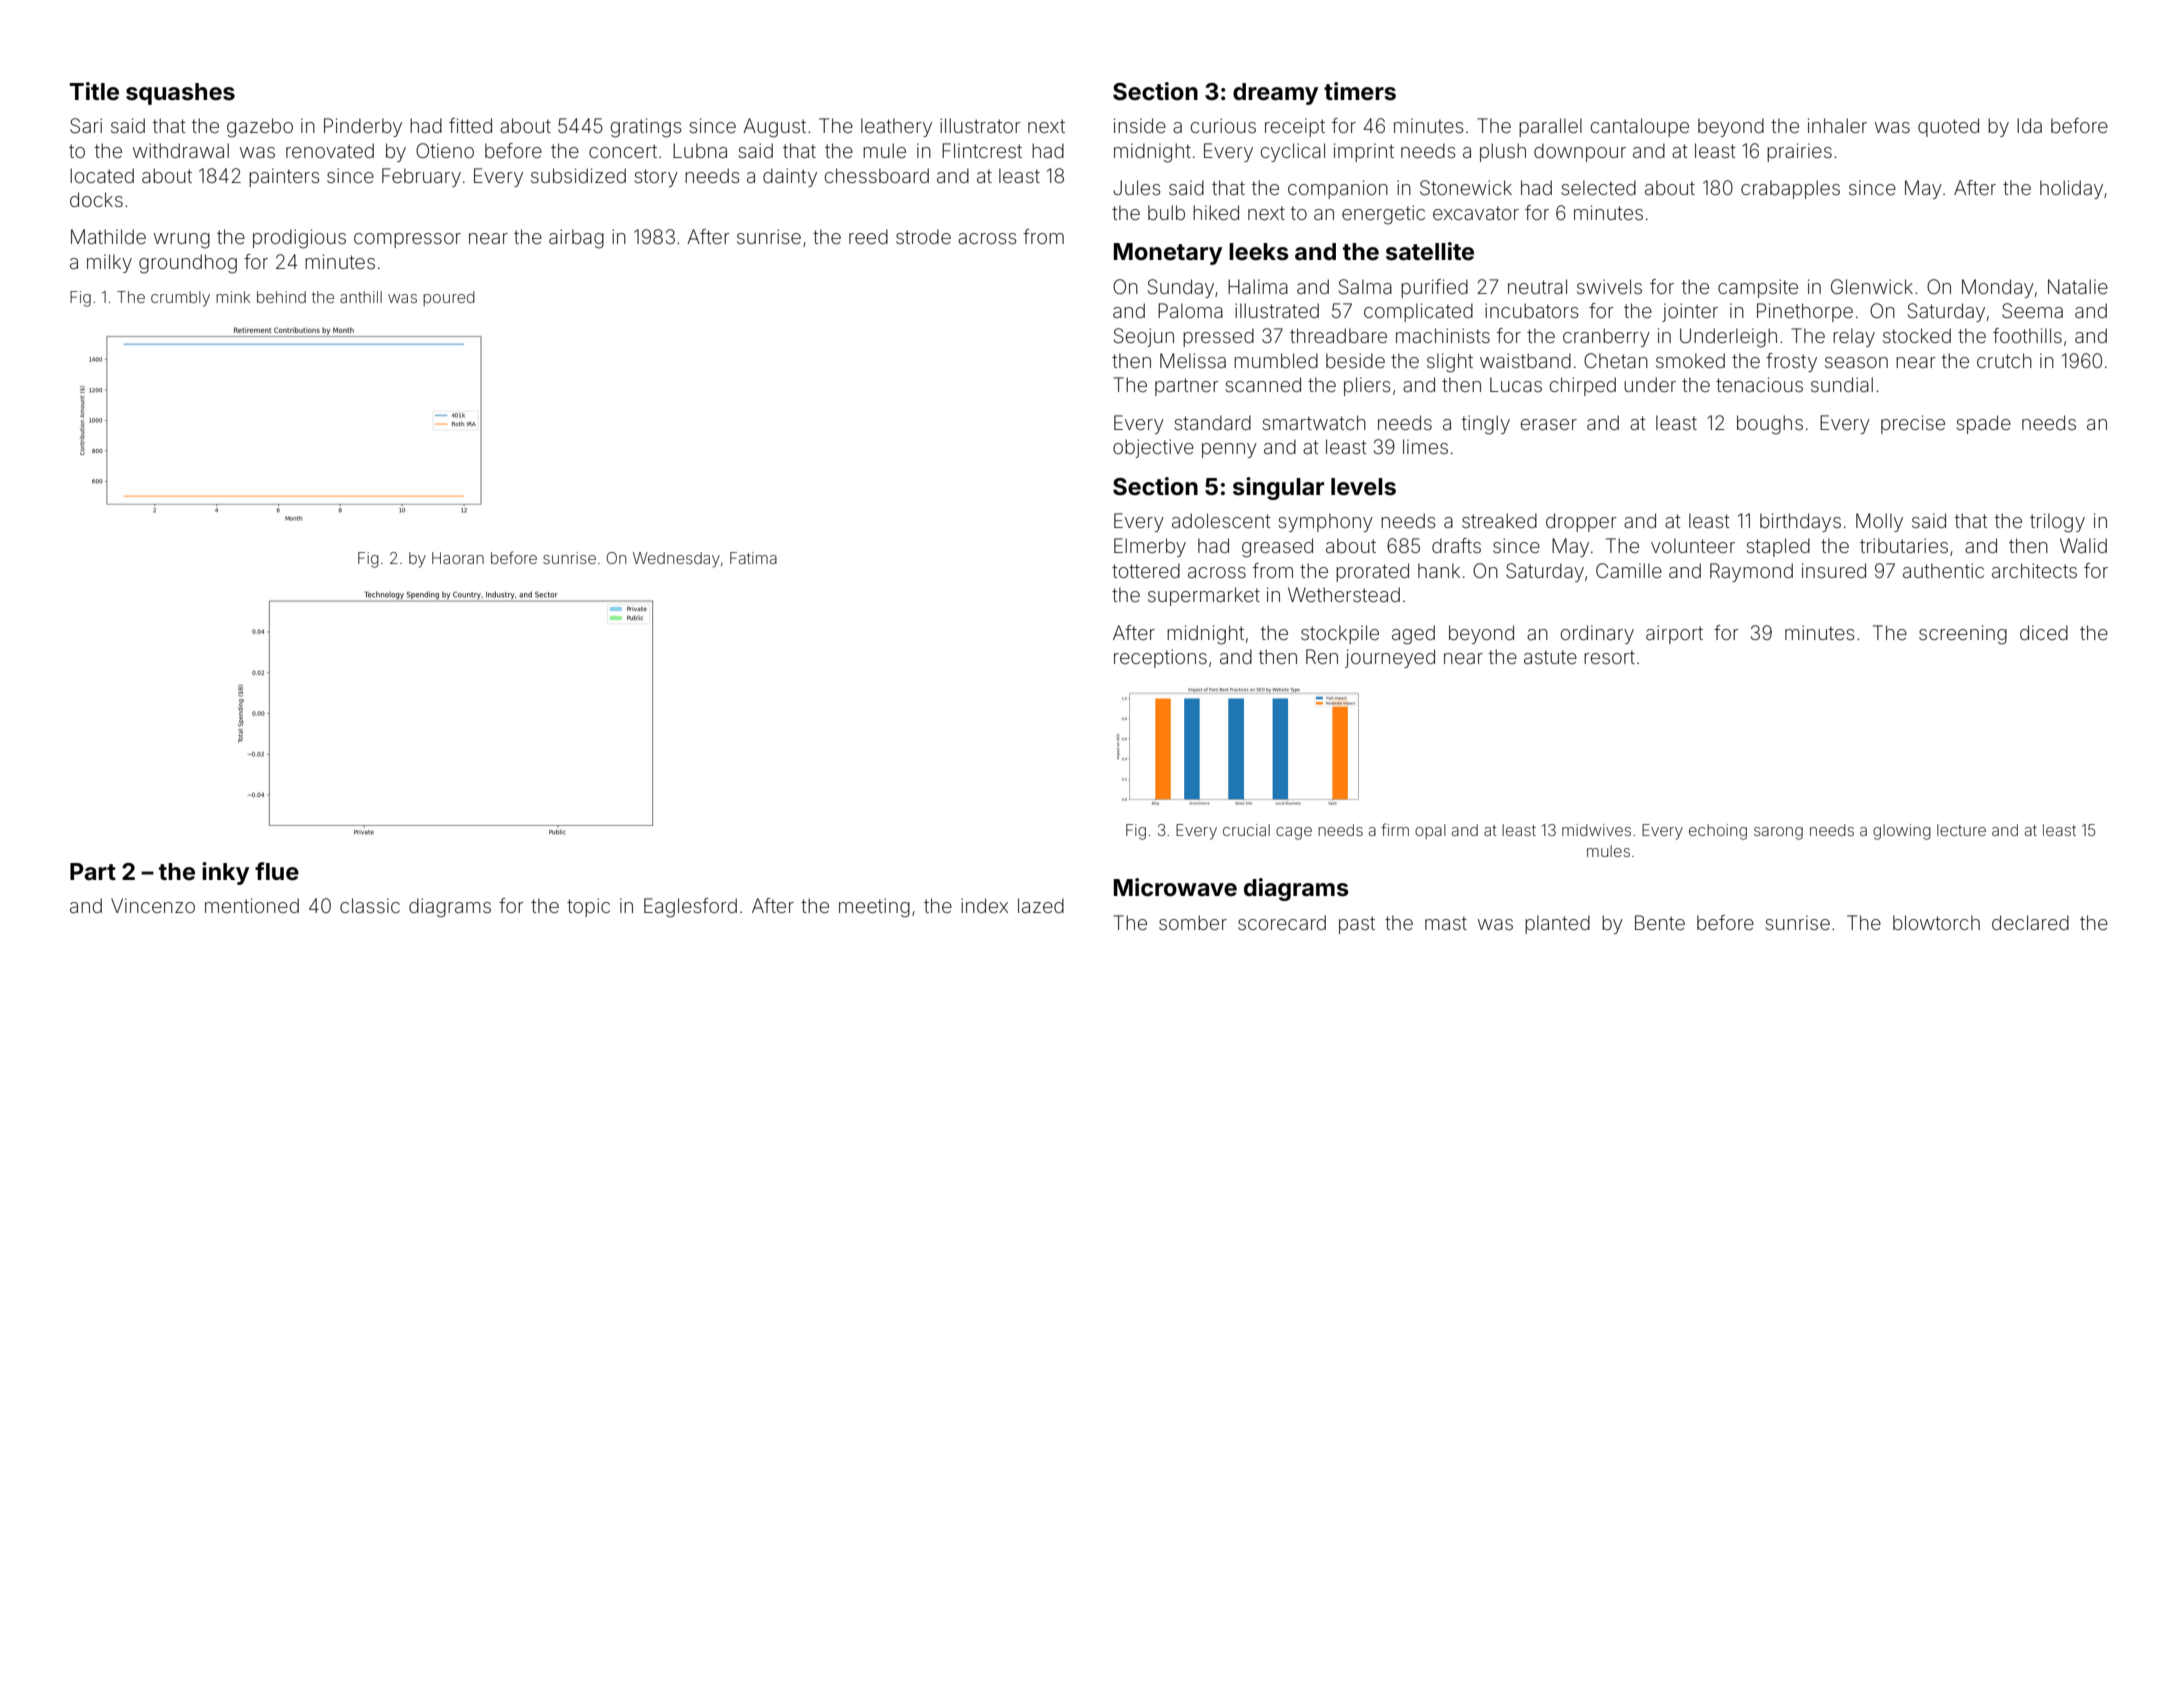 This screenshot has width=2178, height=1683. What do you see at coordinates (1246, 830) in the screenshot?
I see `crucial` at bounding box center [1246, 830].
